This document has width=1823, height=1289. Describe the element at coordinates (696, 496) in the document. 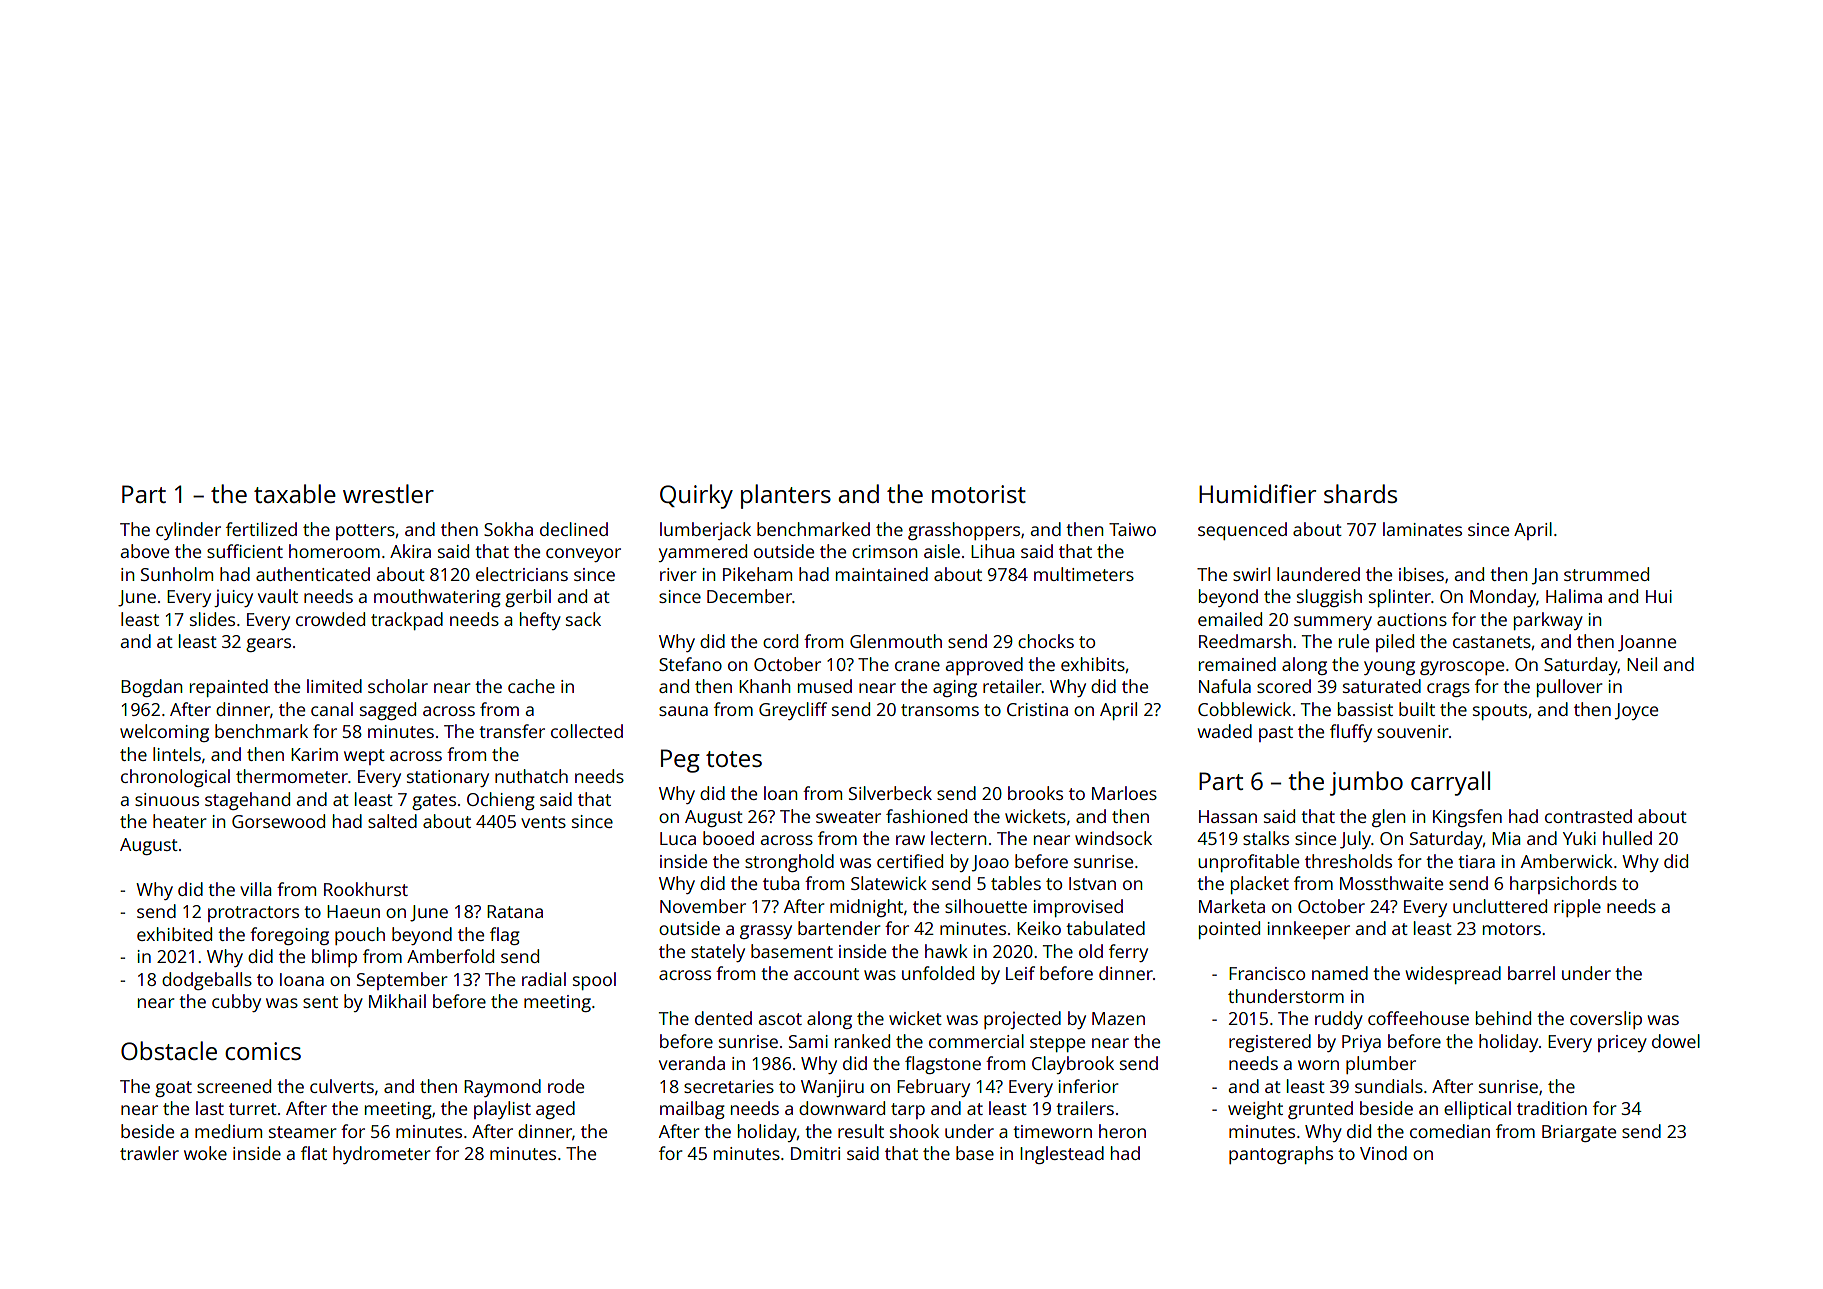

I see `Quirky` at that location.
